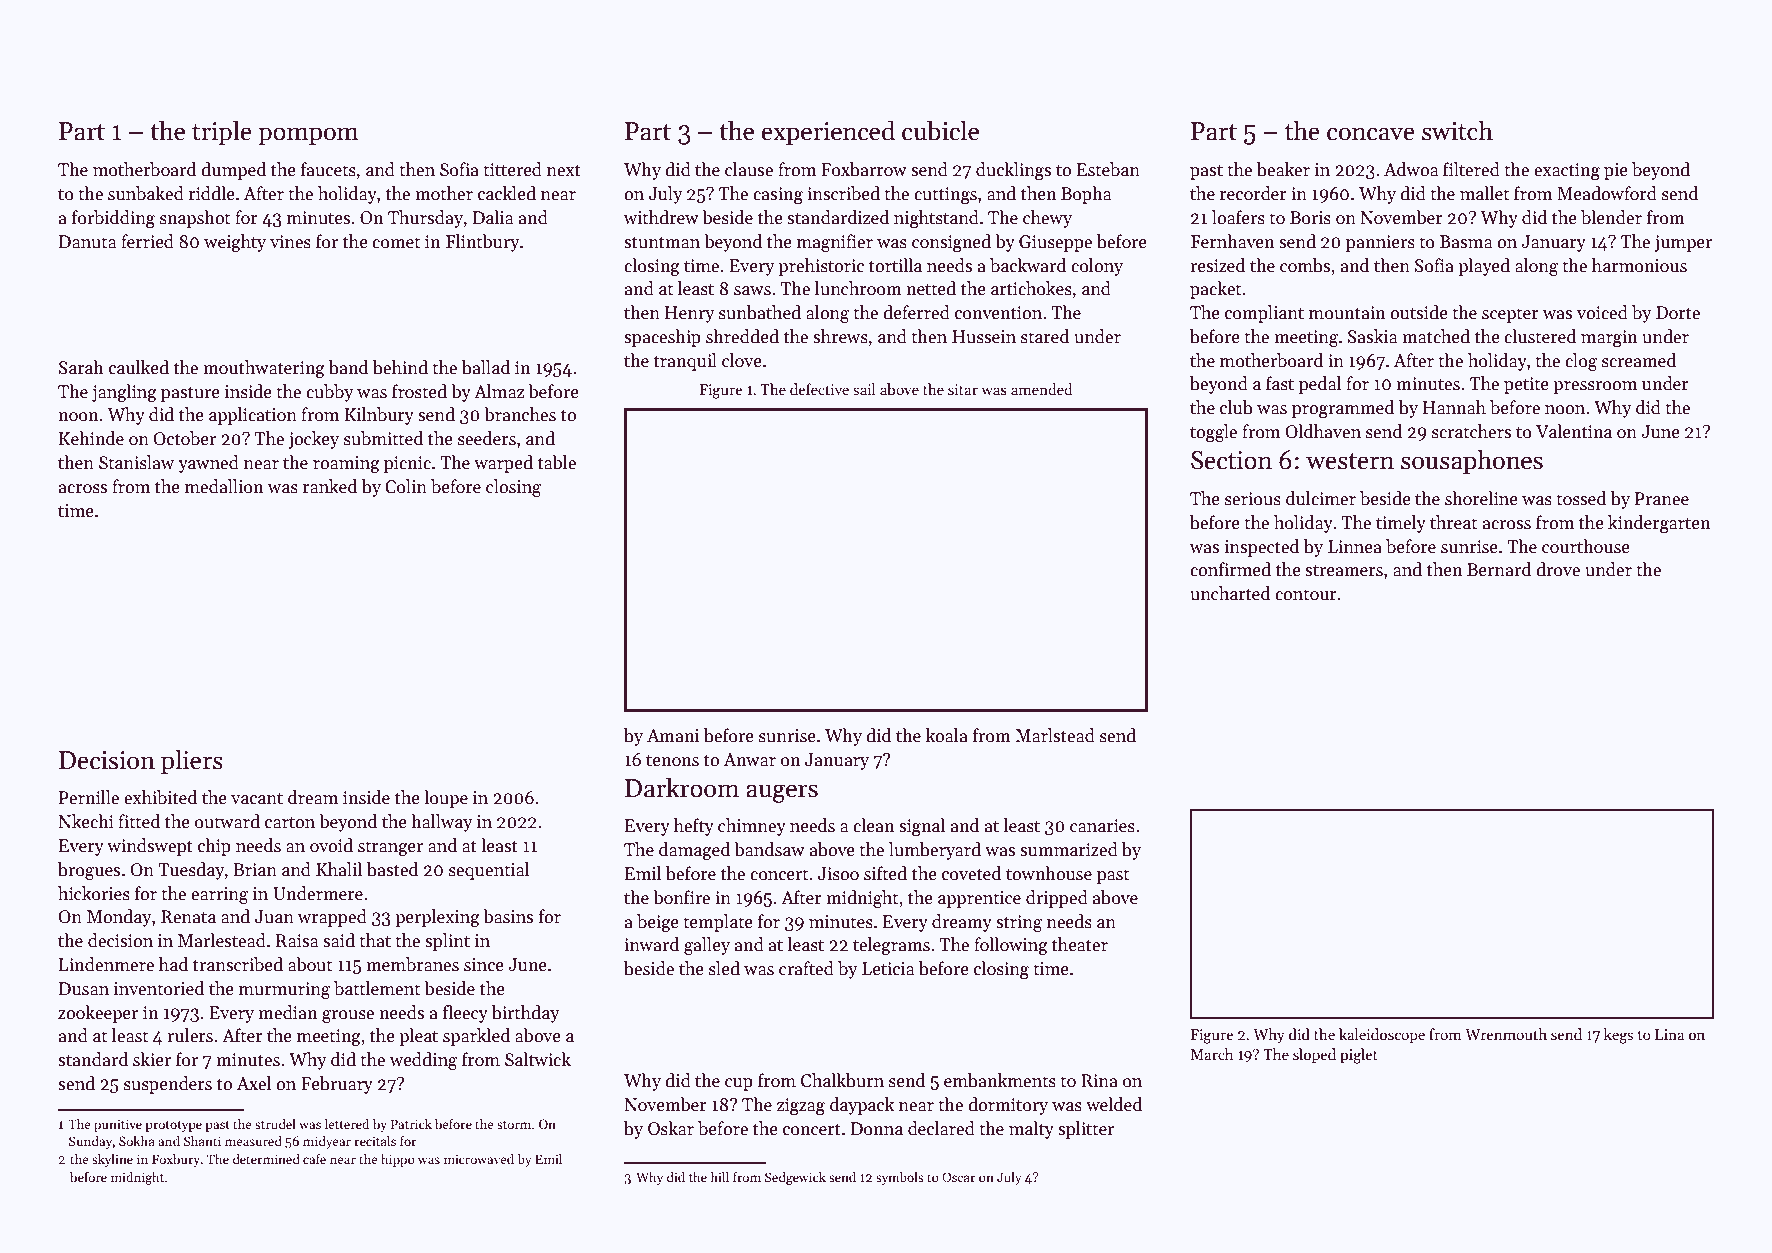  I want to click on loupe, so click(446, 799).
